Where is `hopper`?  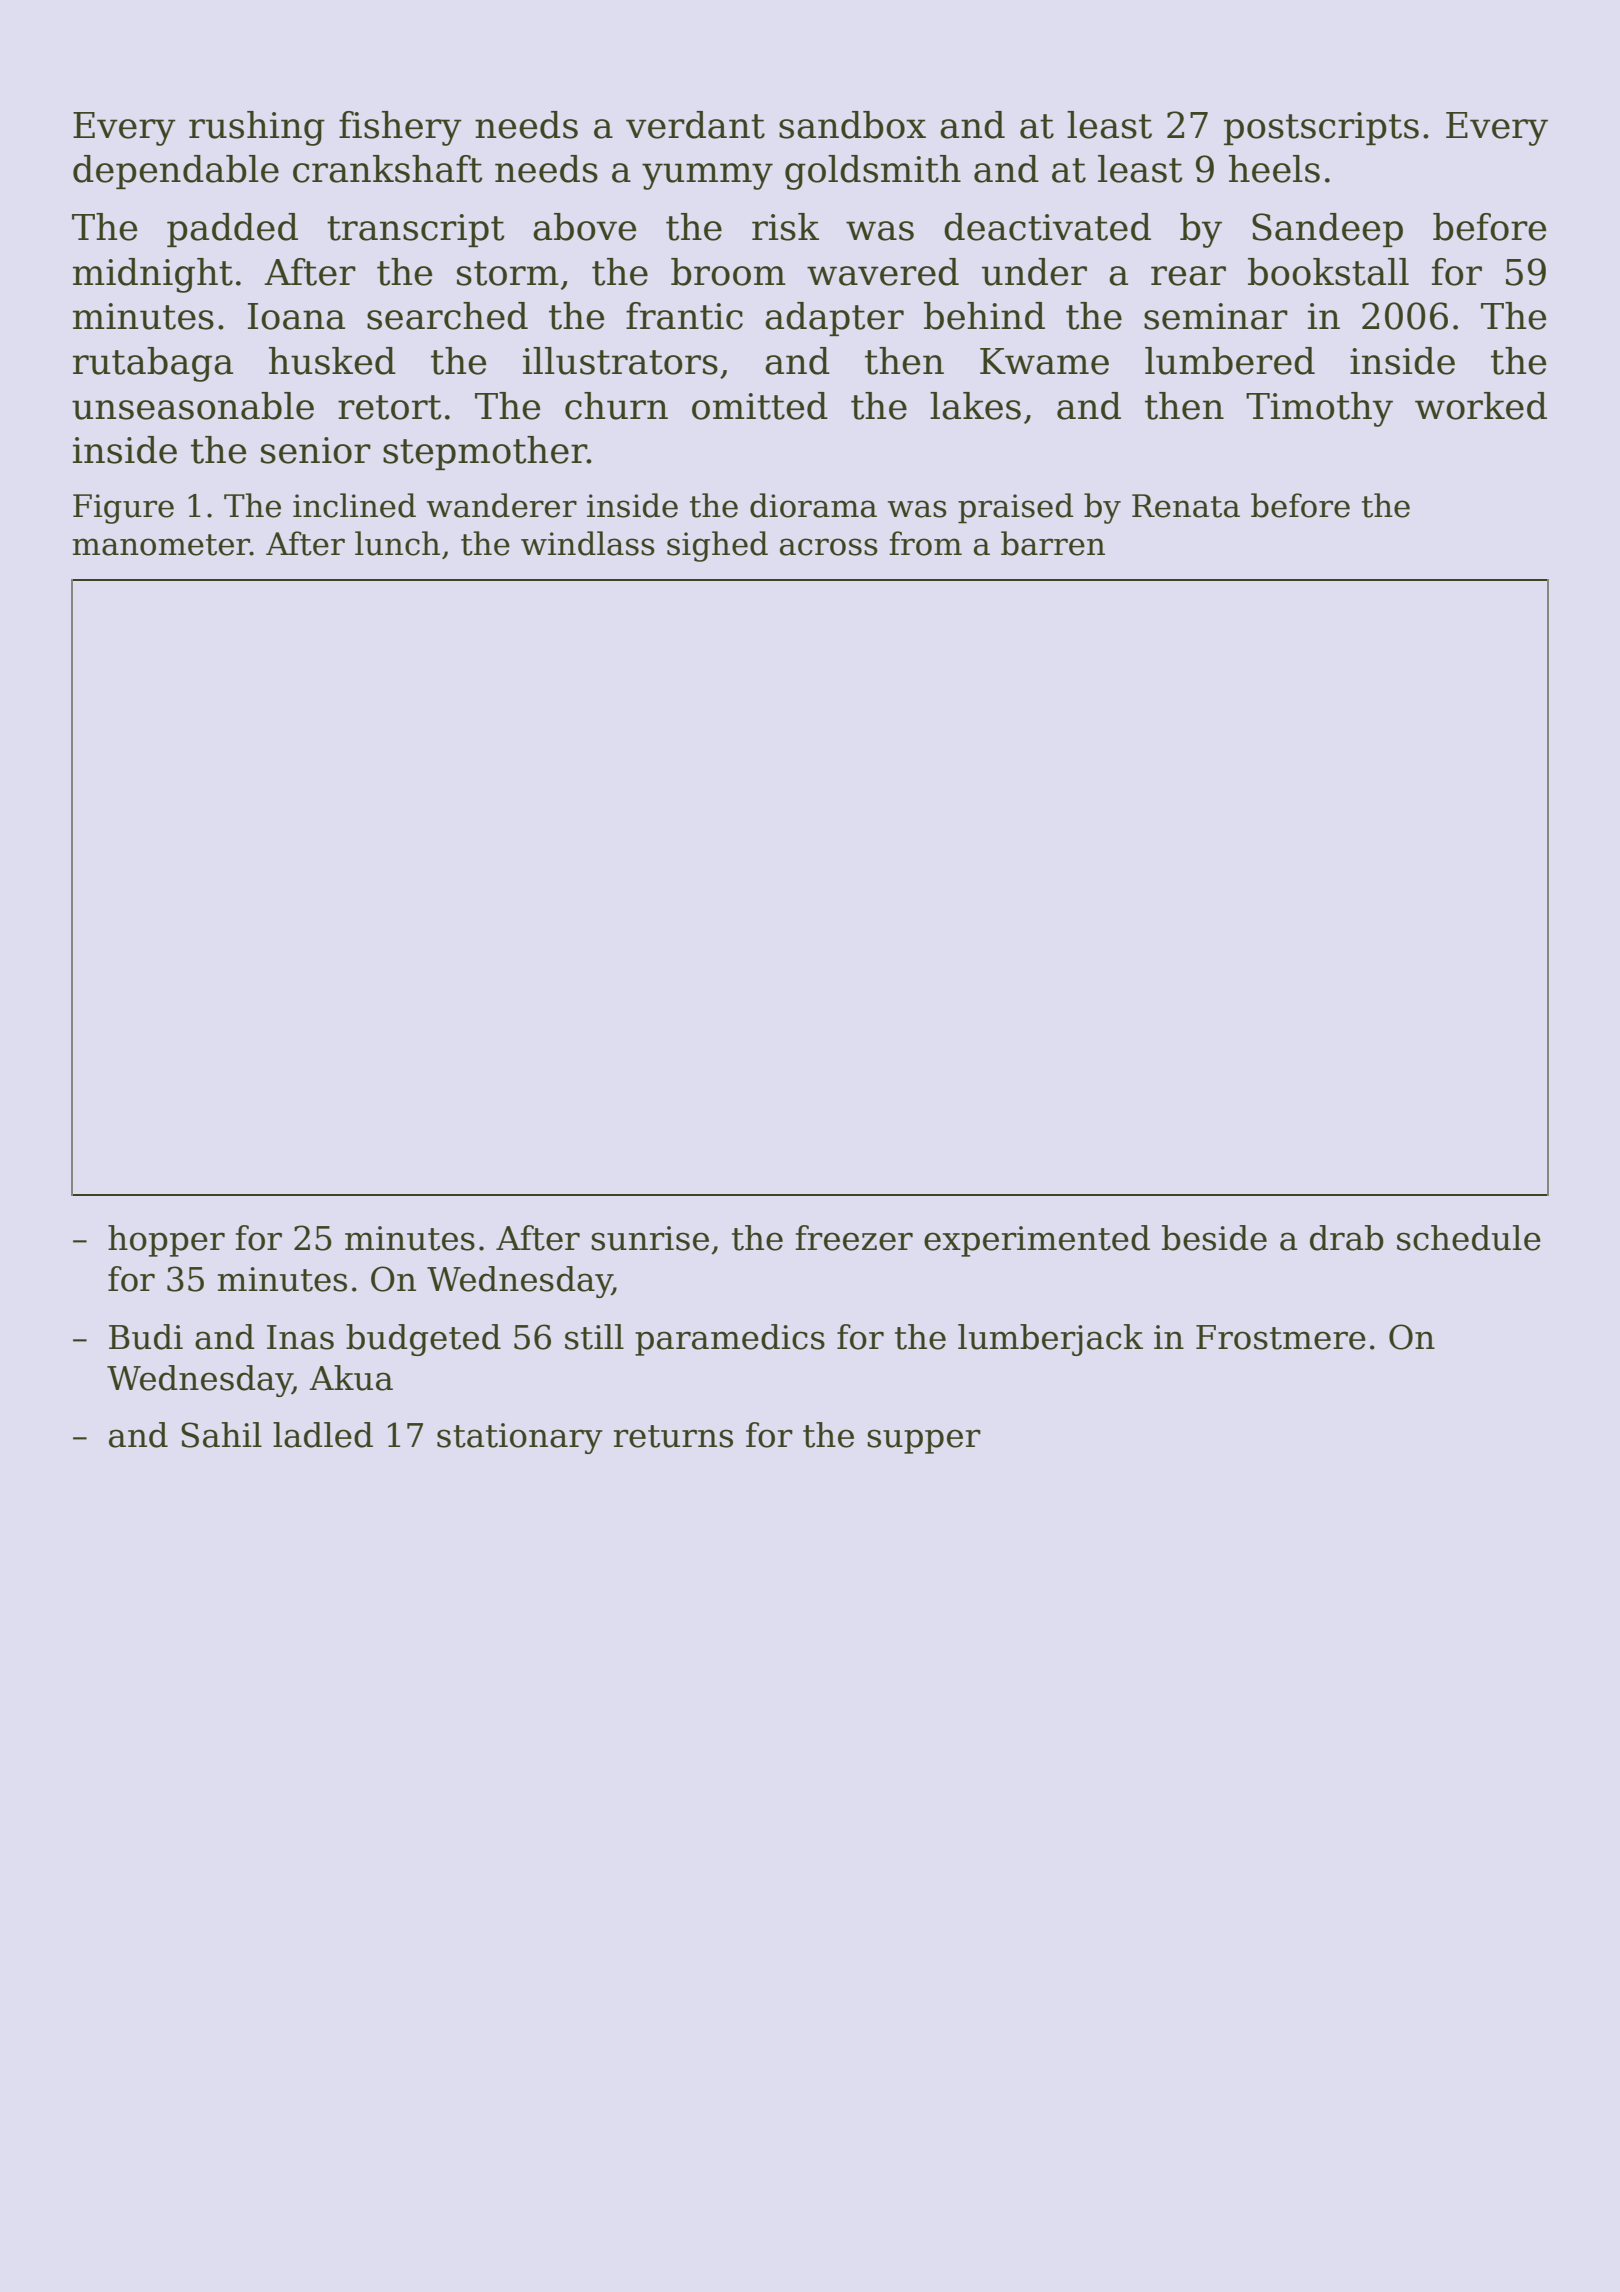
hopper is located at coordinates (166, 1241).
